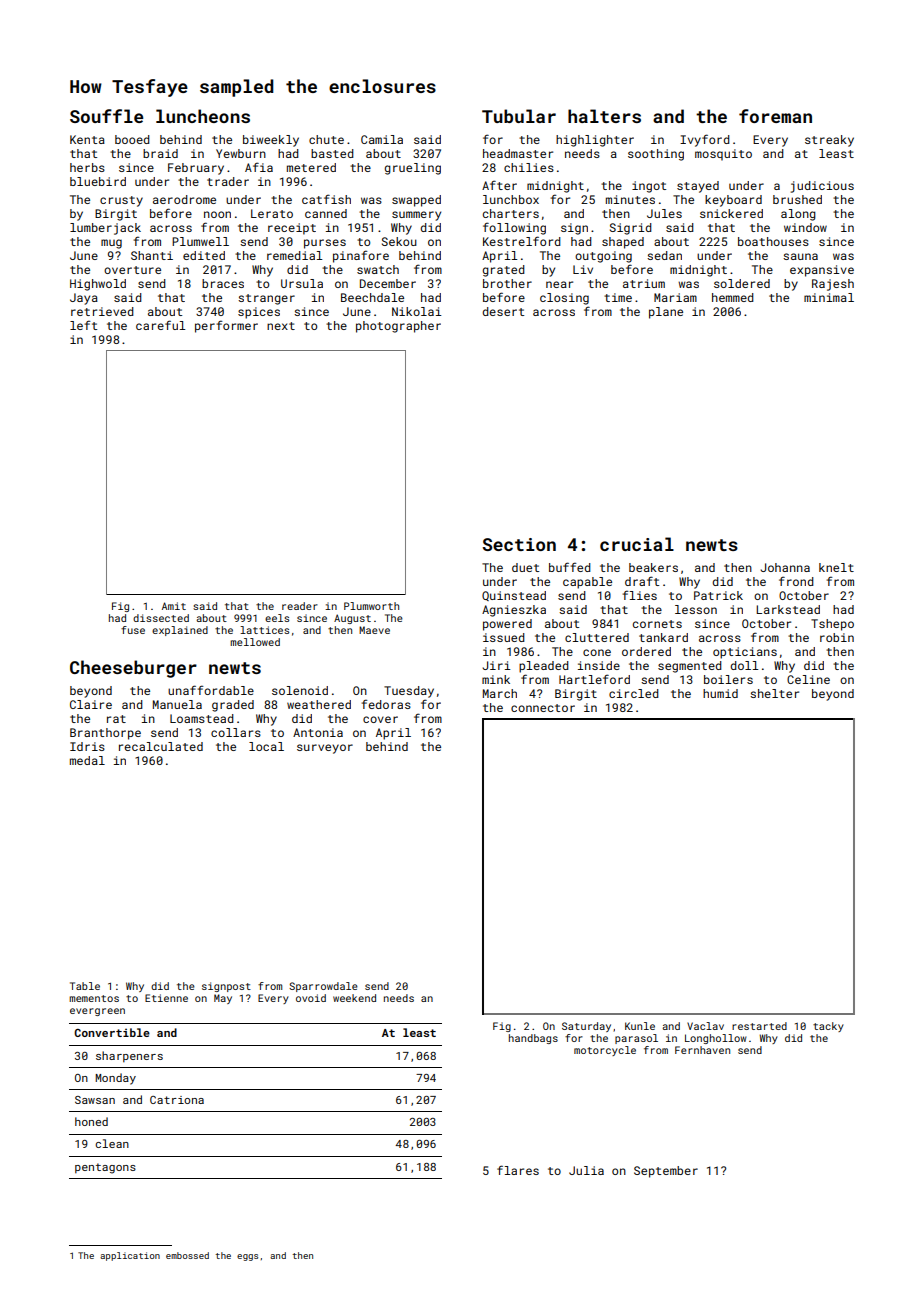  What do you see at coordinates (586, 1027) in the screenshot?
I see `Saturday` at bounding box center [586, 1027].
